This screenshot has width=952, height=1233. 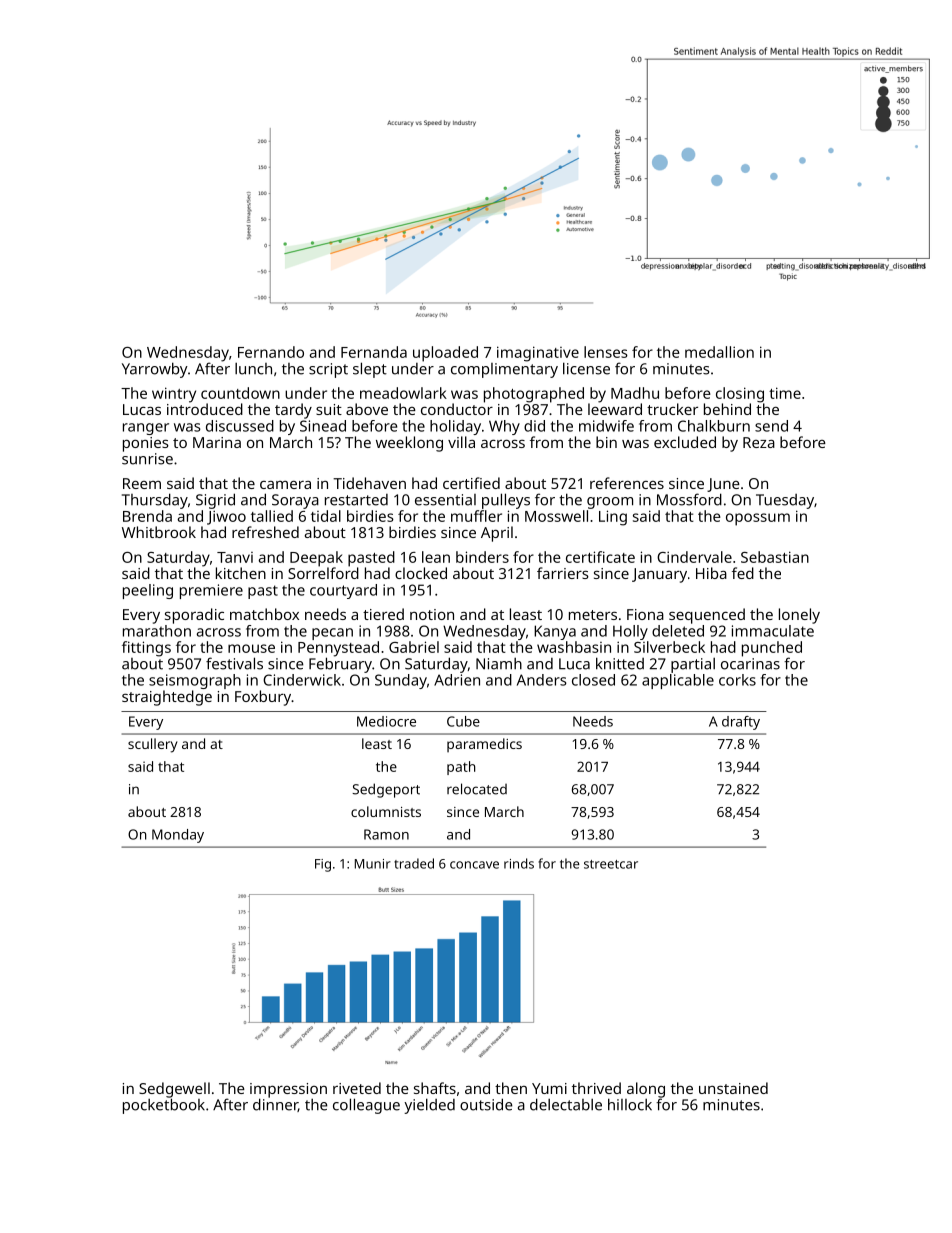 I want to click on medallion, so click(x=719, y=352).
